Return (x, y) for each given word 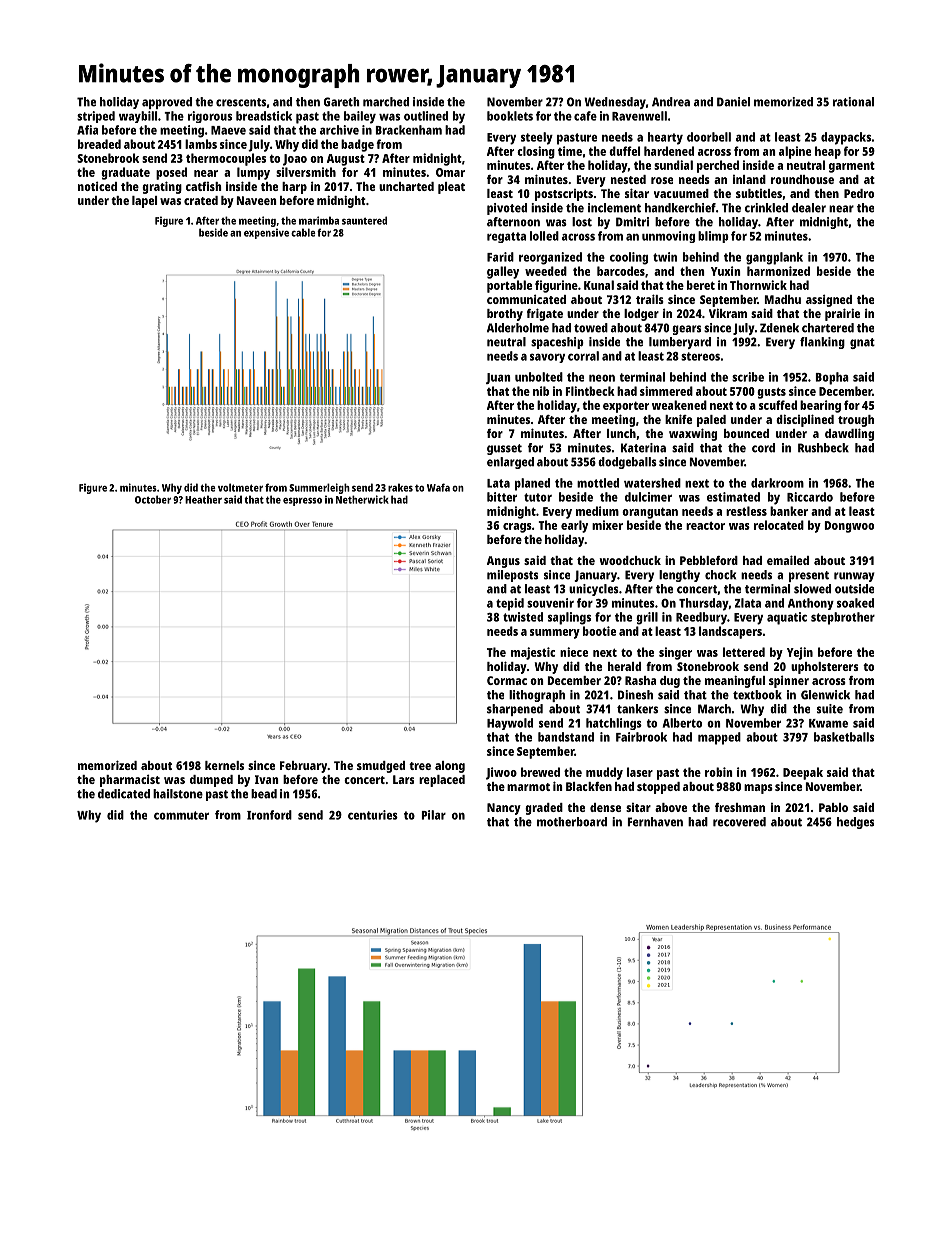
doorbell (709, 137)
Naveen (257, 200)
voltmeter (240, 487)
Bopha (832, 378)
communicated (526, 299)
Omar (450, 172)
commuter (181, 815)
